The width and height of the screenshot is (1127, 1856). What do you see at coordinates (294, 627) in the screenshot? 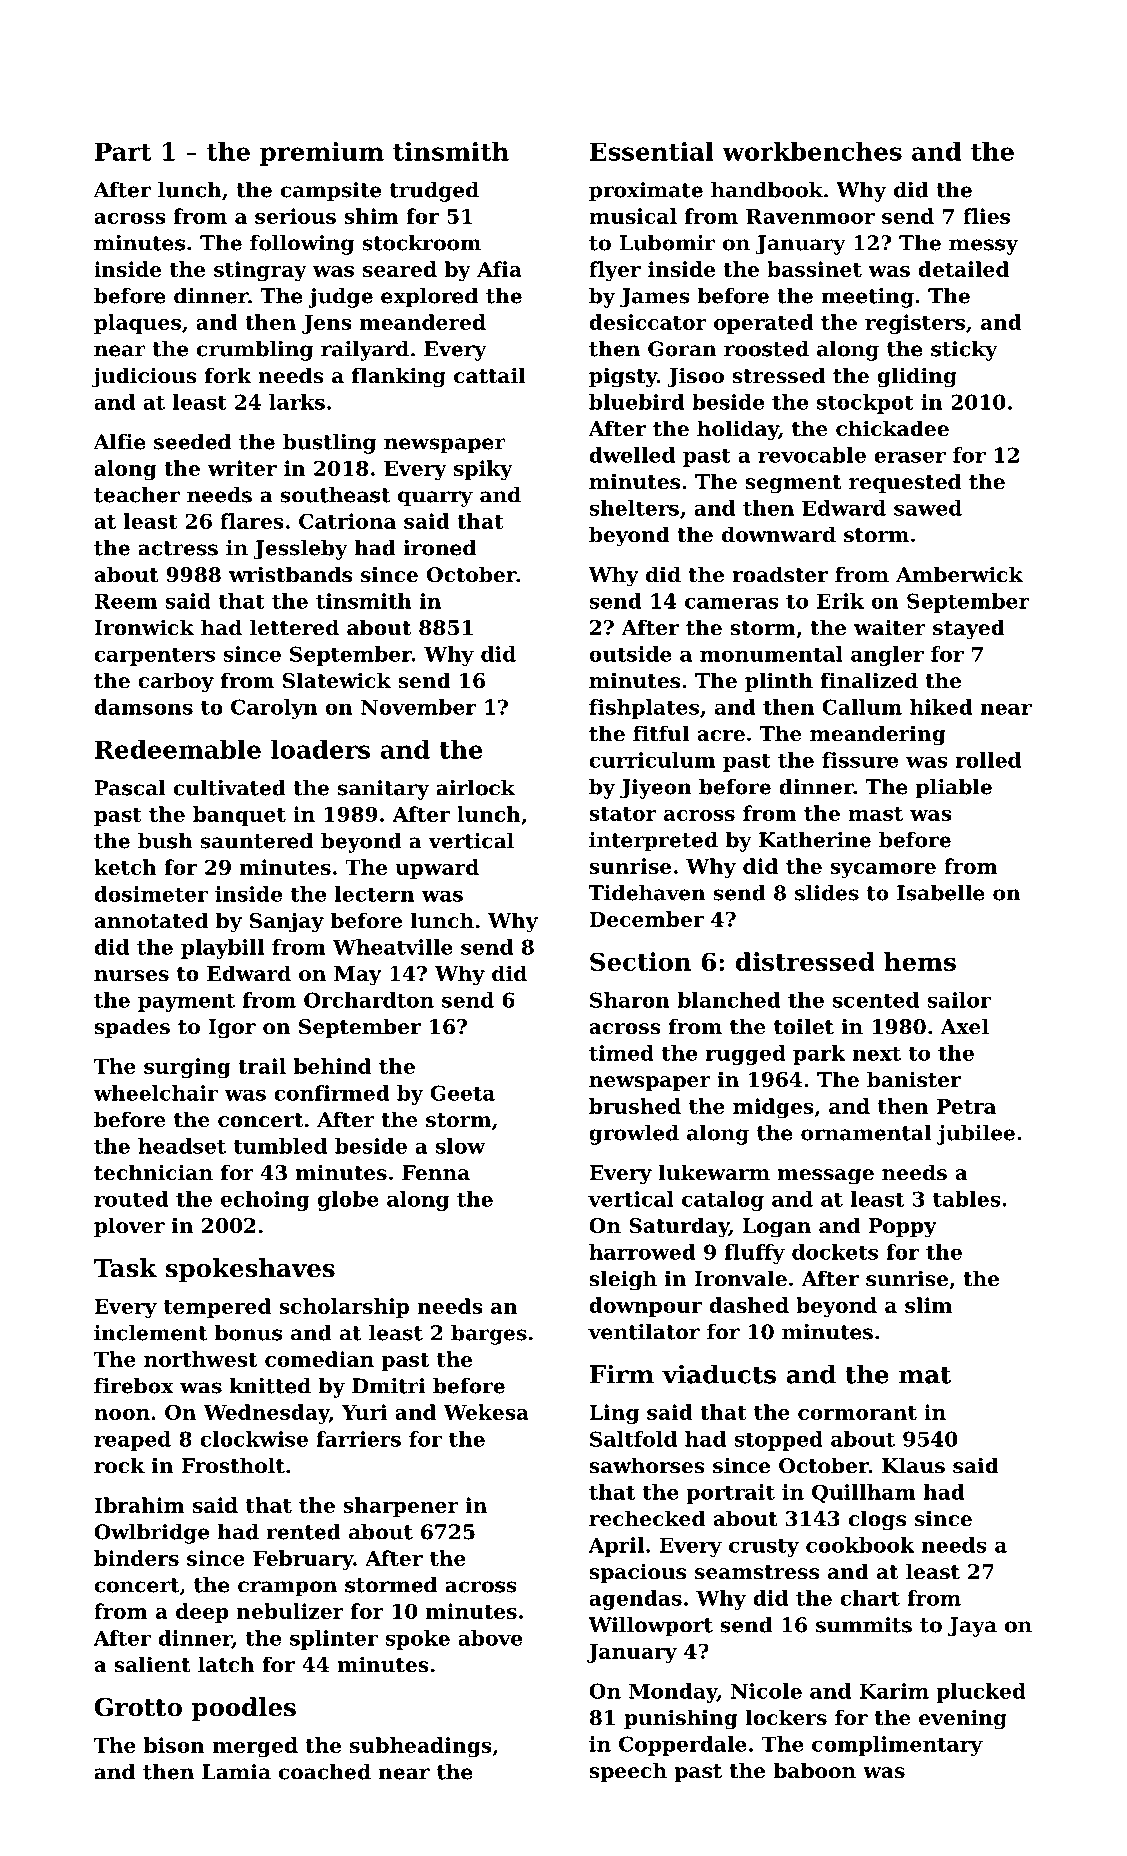
I see `lettered` at bounding box center [294, 627].
